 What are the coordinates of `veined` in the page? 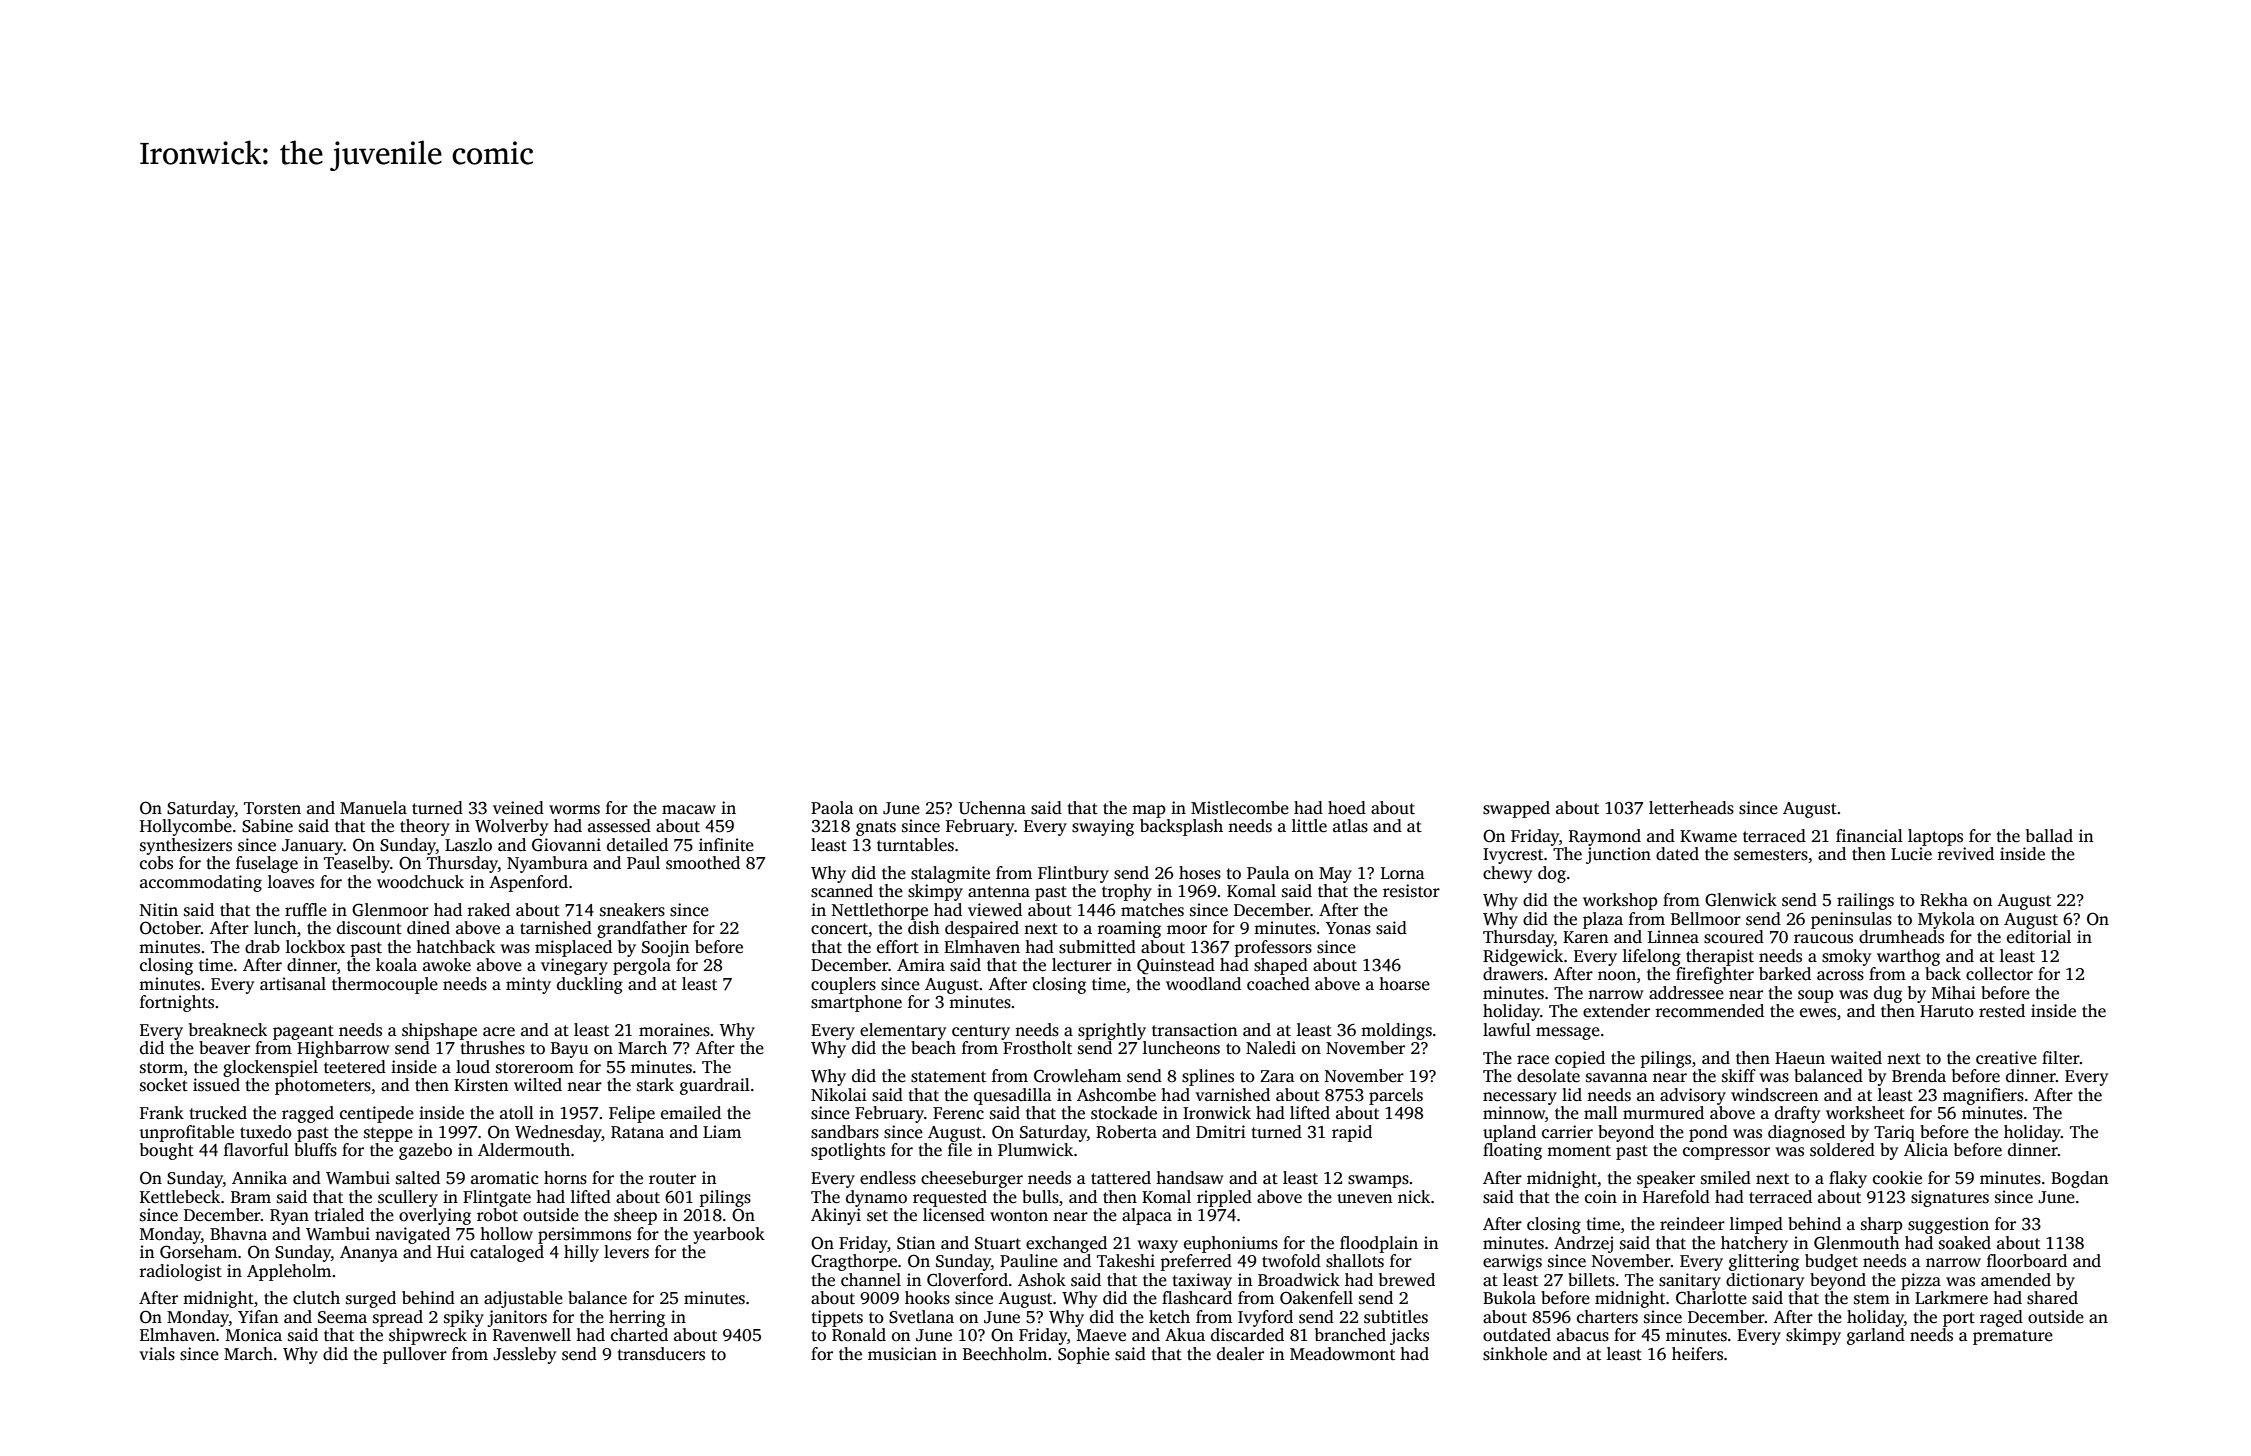 It's located at (518, 808).
